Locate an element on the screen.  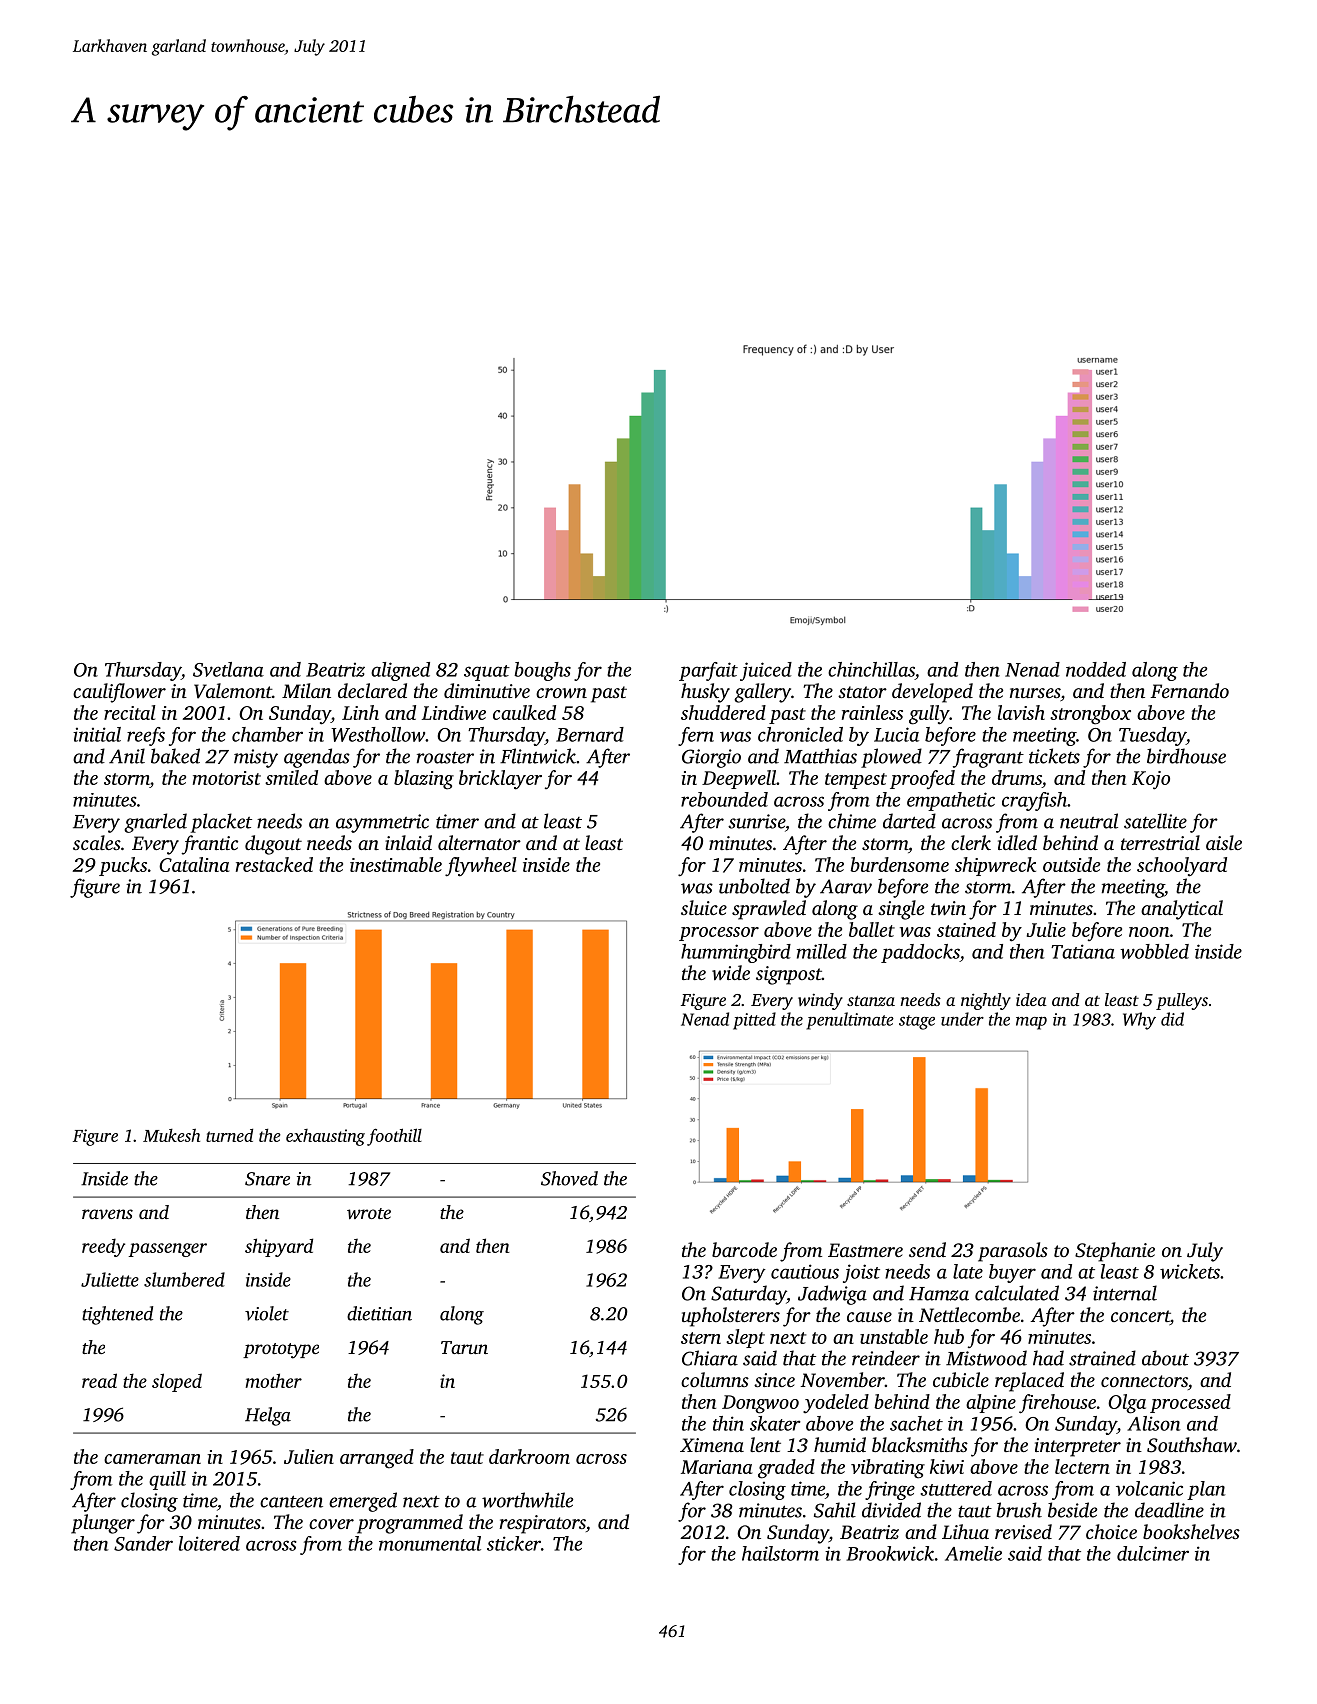
turned is located at coordinates (229, 1135).
